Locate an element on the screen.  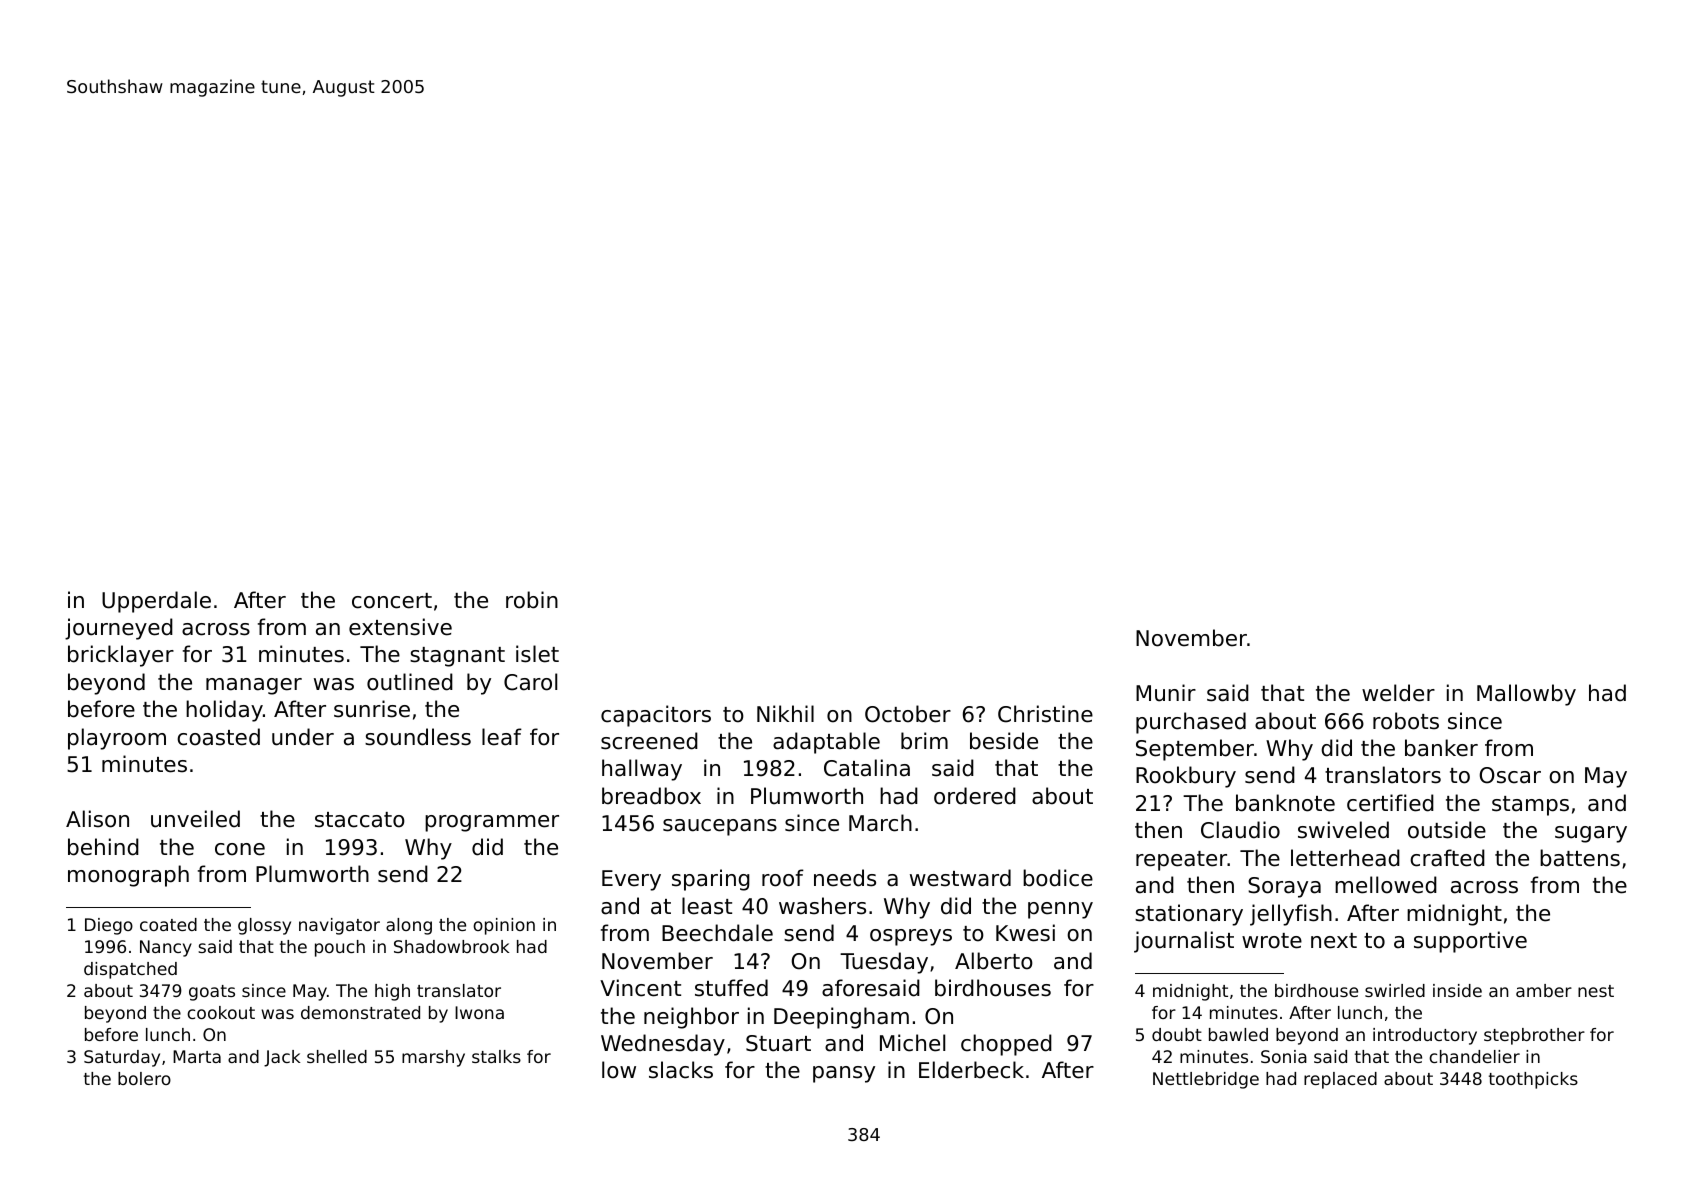
concert is located at coordinates (392, 601).
